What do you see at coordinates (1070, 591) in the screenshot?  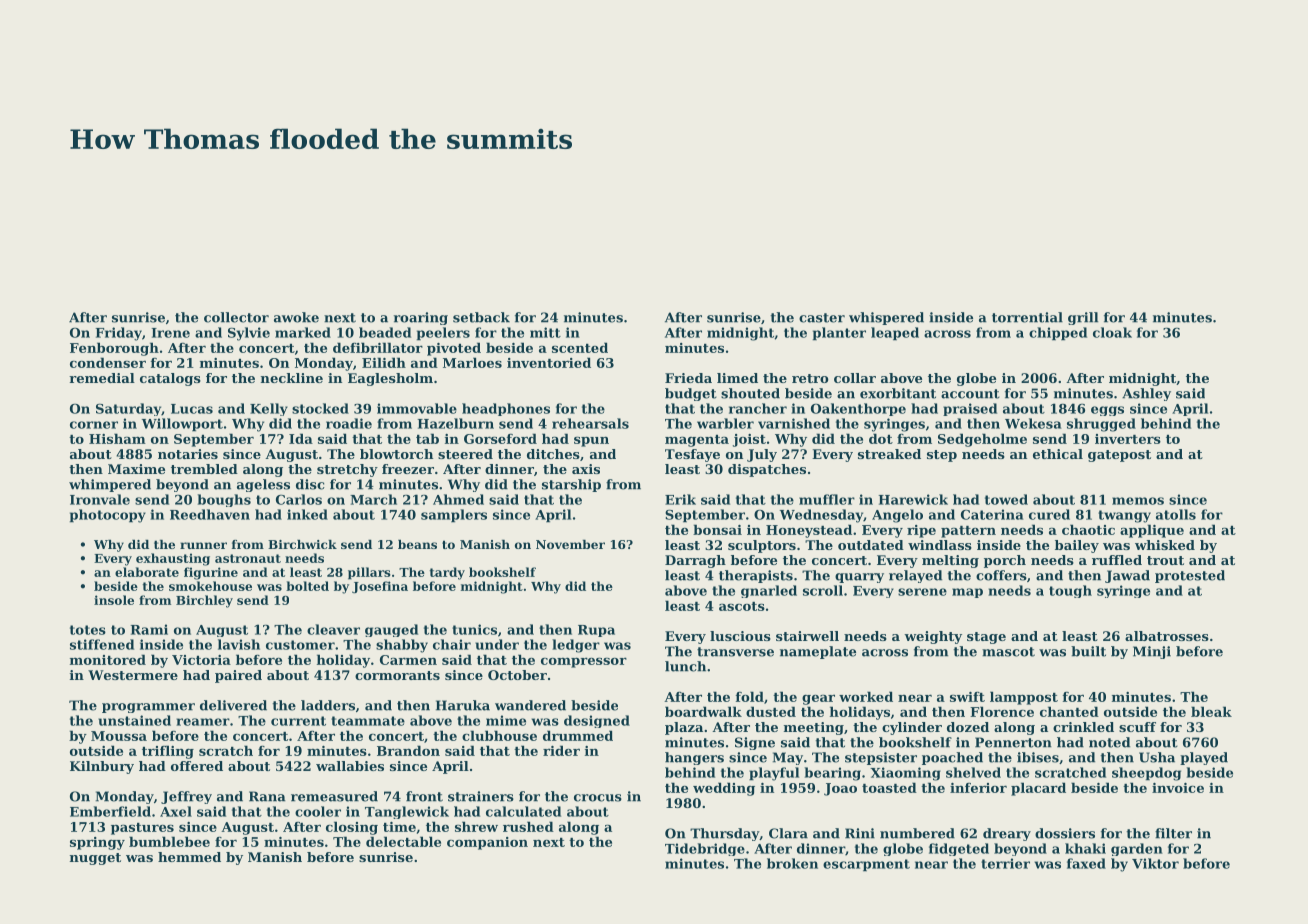 I see `tough` at bounding box center [1070, 591].
